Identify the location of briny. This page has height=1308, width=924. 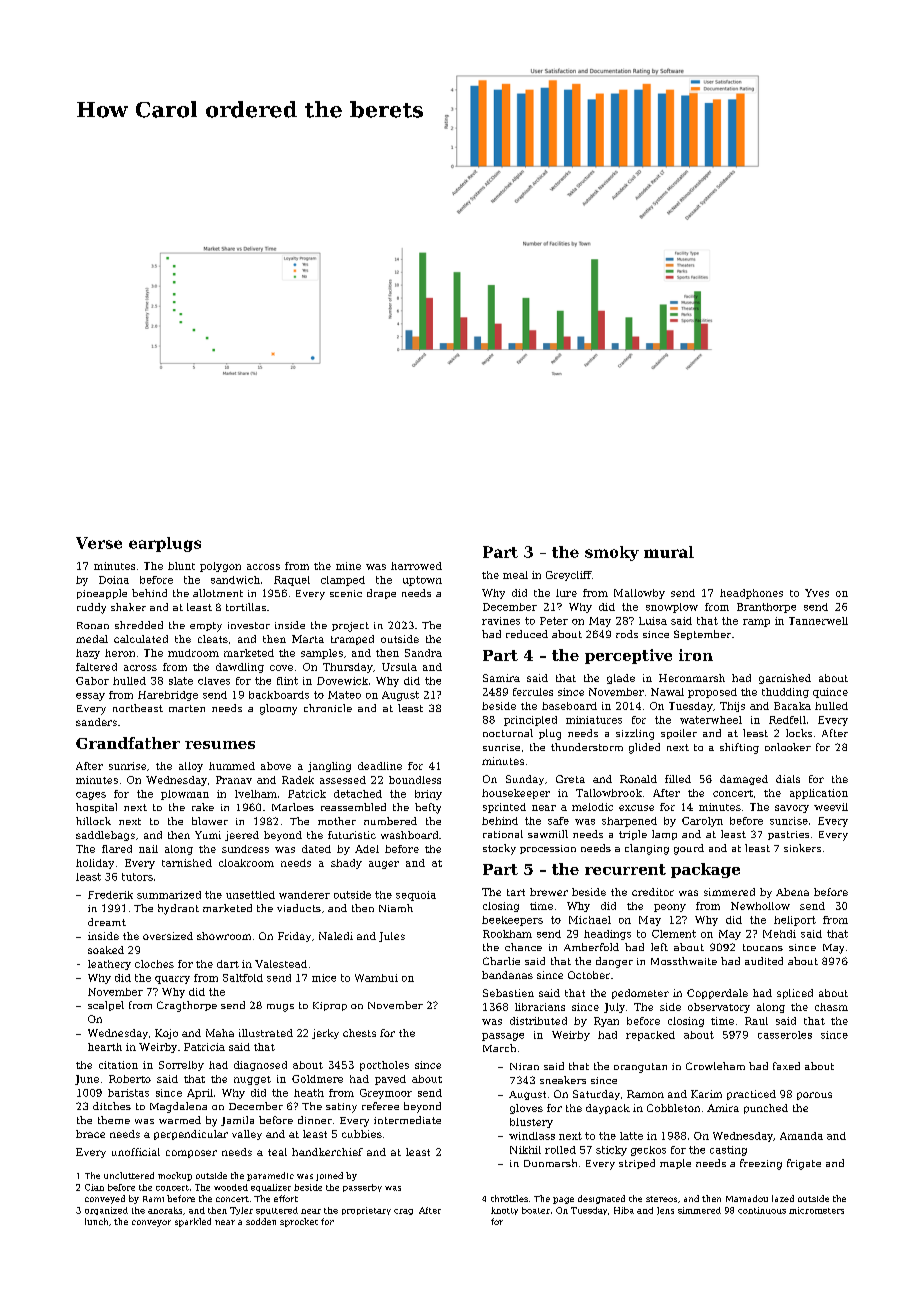
(428, 795).
